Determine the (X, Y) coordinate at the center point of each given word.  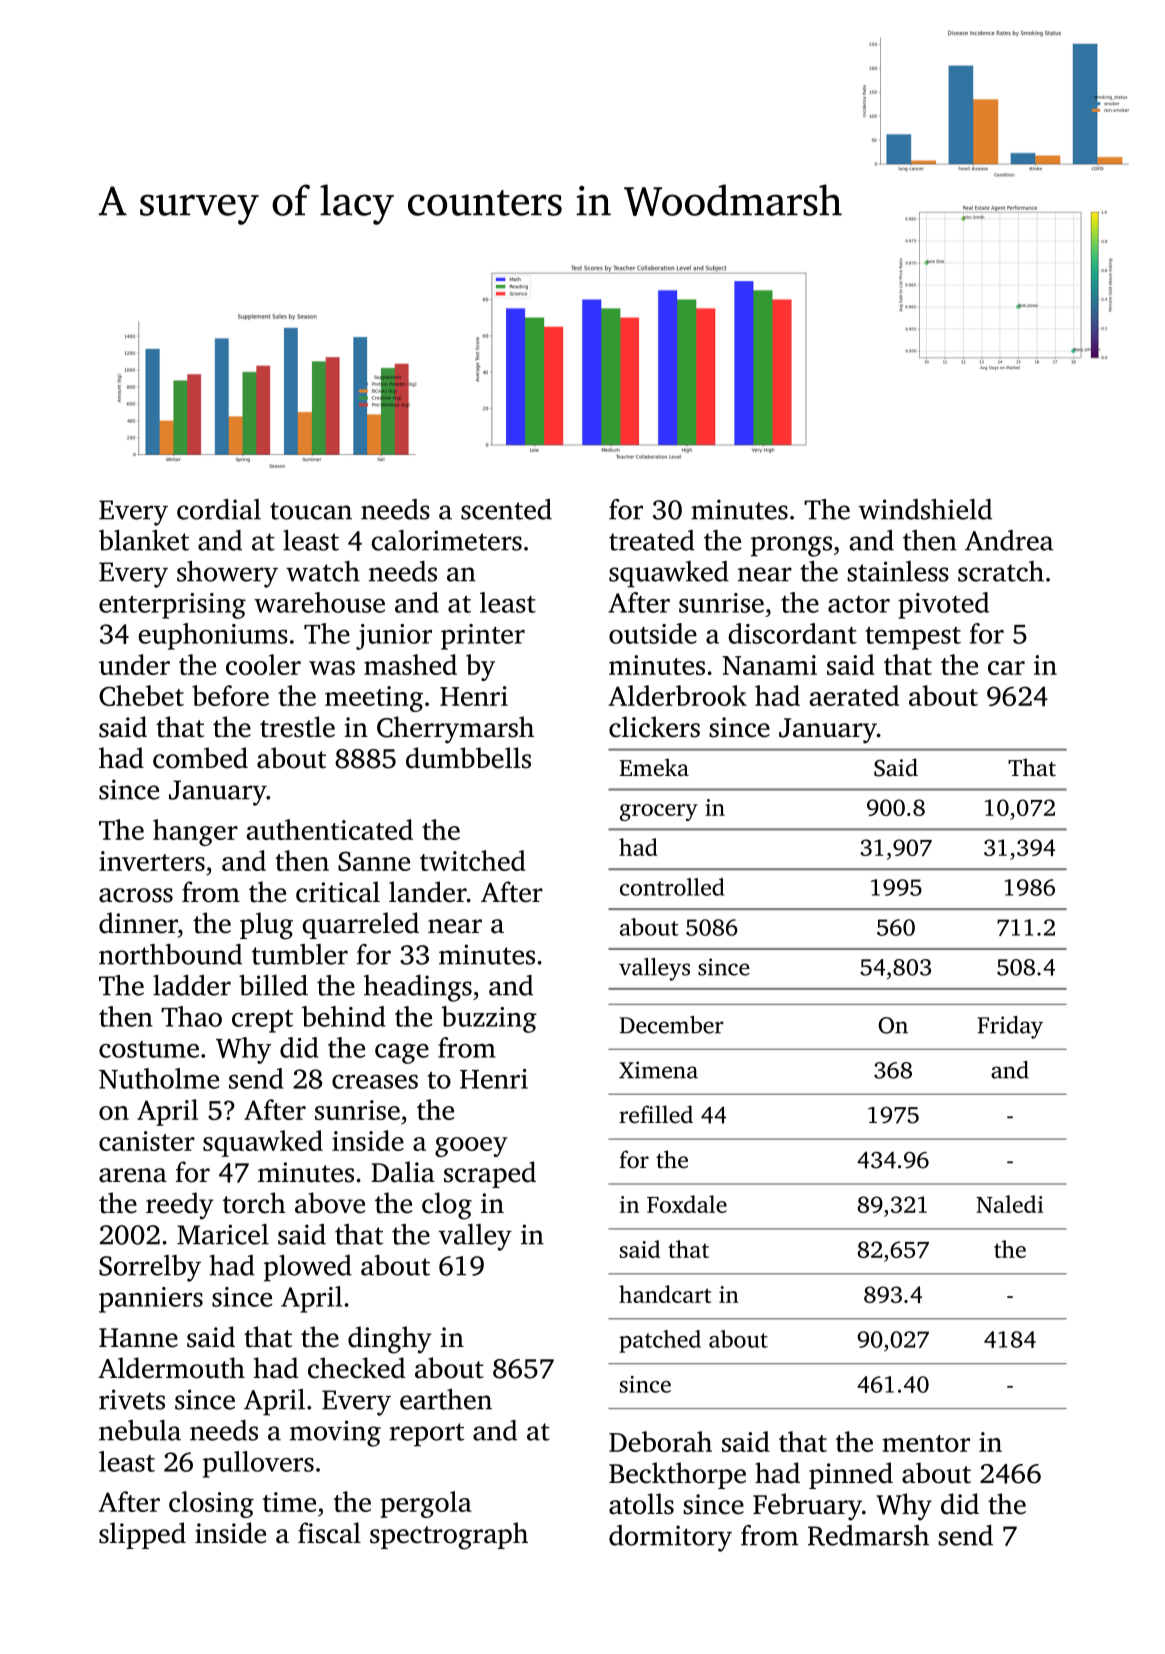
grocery (659, 812)
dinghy (390, 1340)
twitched (473, 860)
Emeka (654, 767)
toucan (311, 511)
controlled (672, 887)
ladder (192, 985)
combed (200, 758)
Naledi (1010, 1204)
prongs (791, 546)
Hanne (138, 1338)
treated (652, 540)
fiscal (329, 1533)
